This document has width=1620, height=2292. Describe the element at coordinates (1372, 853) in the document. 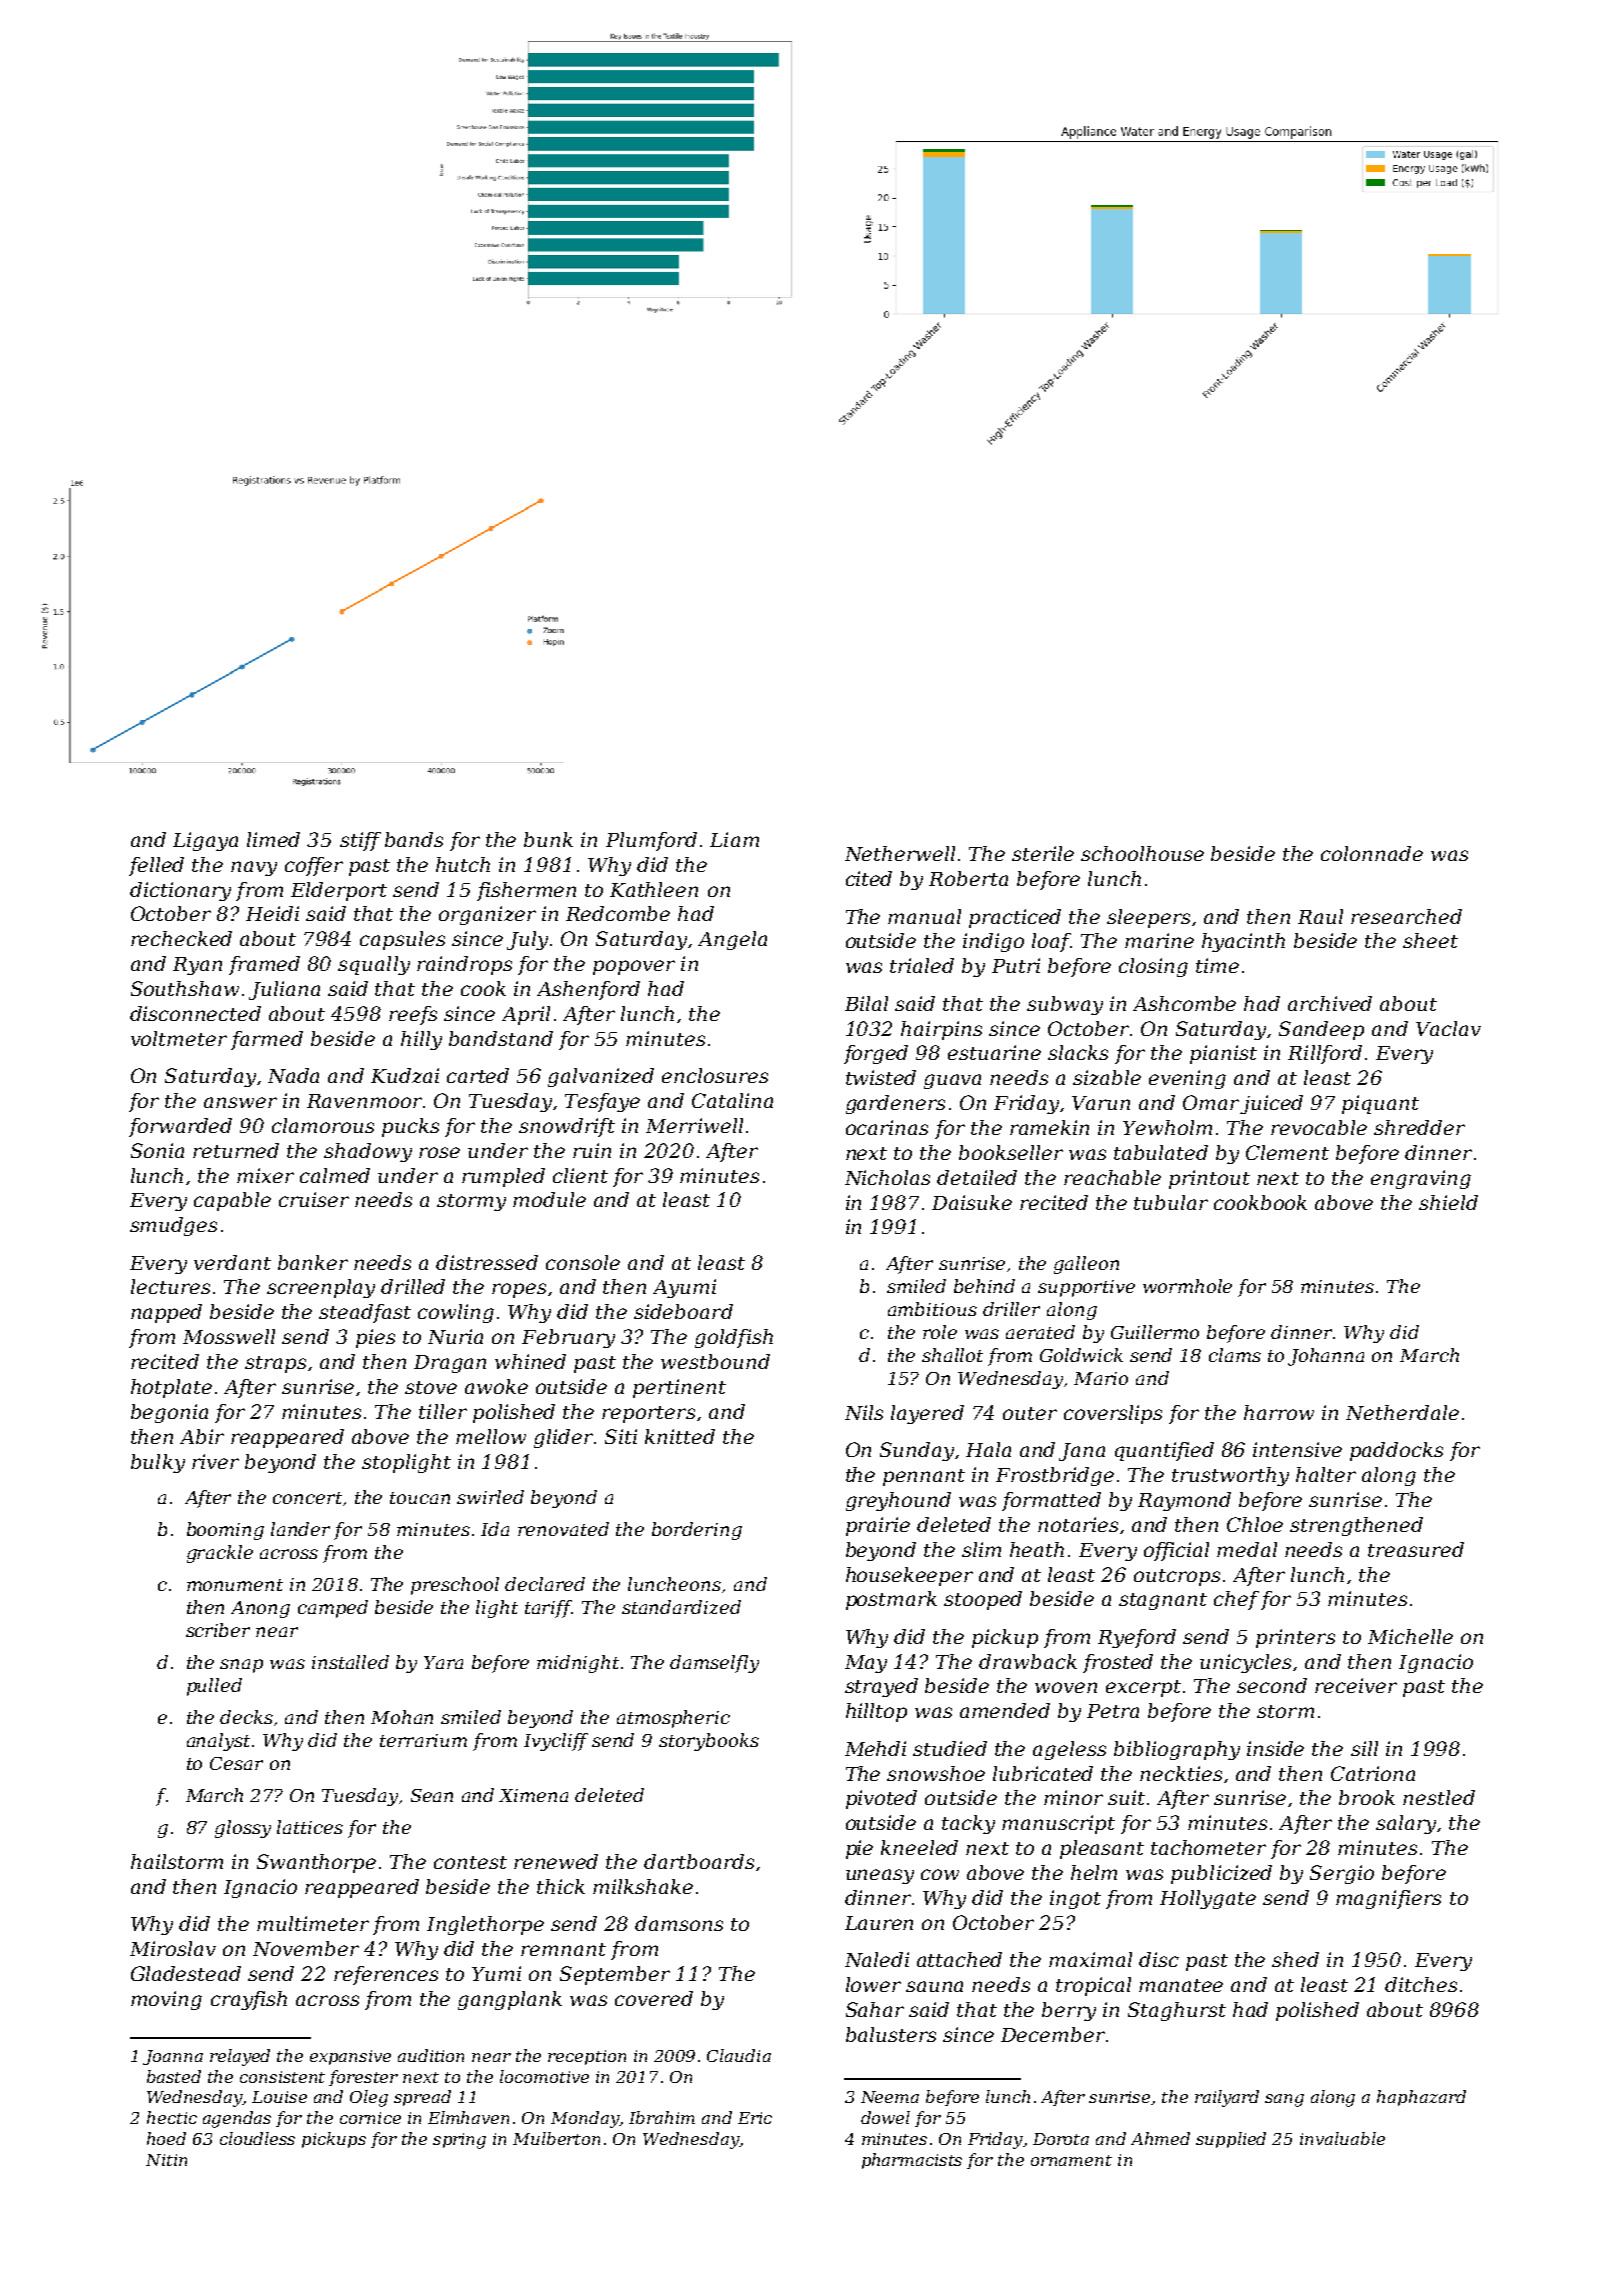

I see `colonnade` at that location.
